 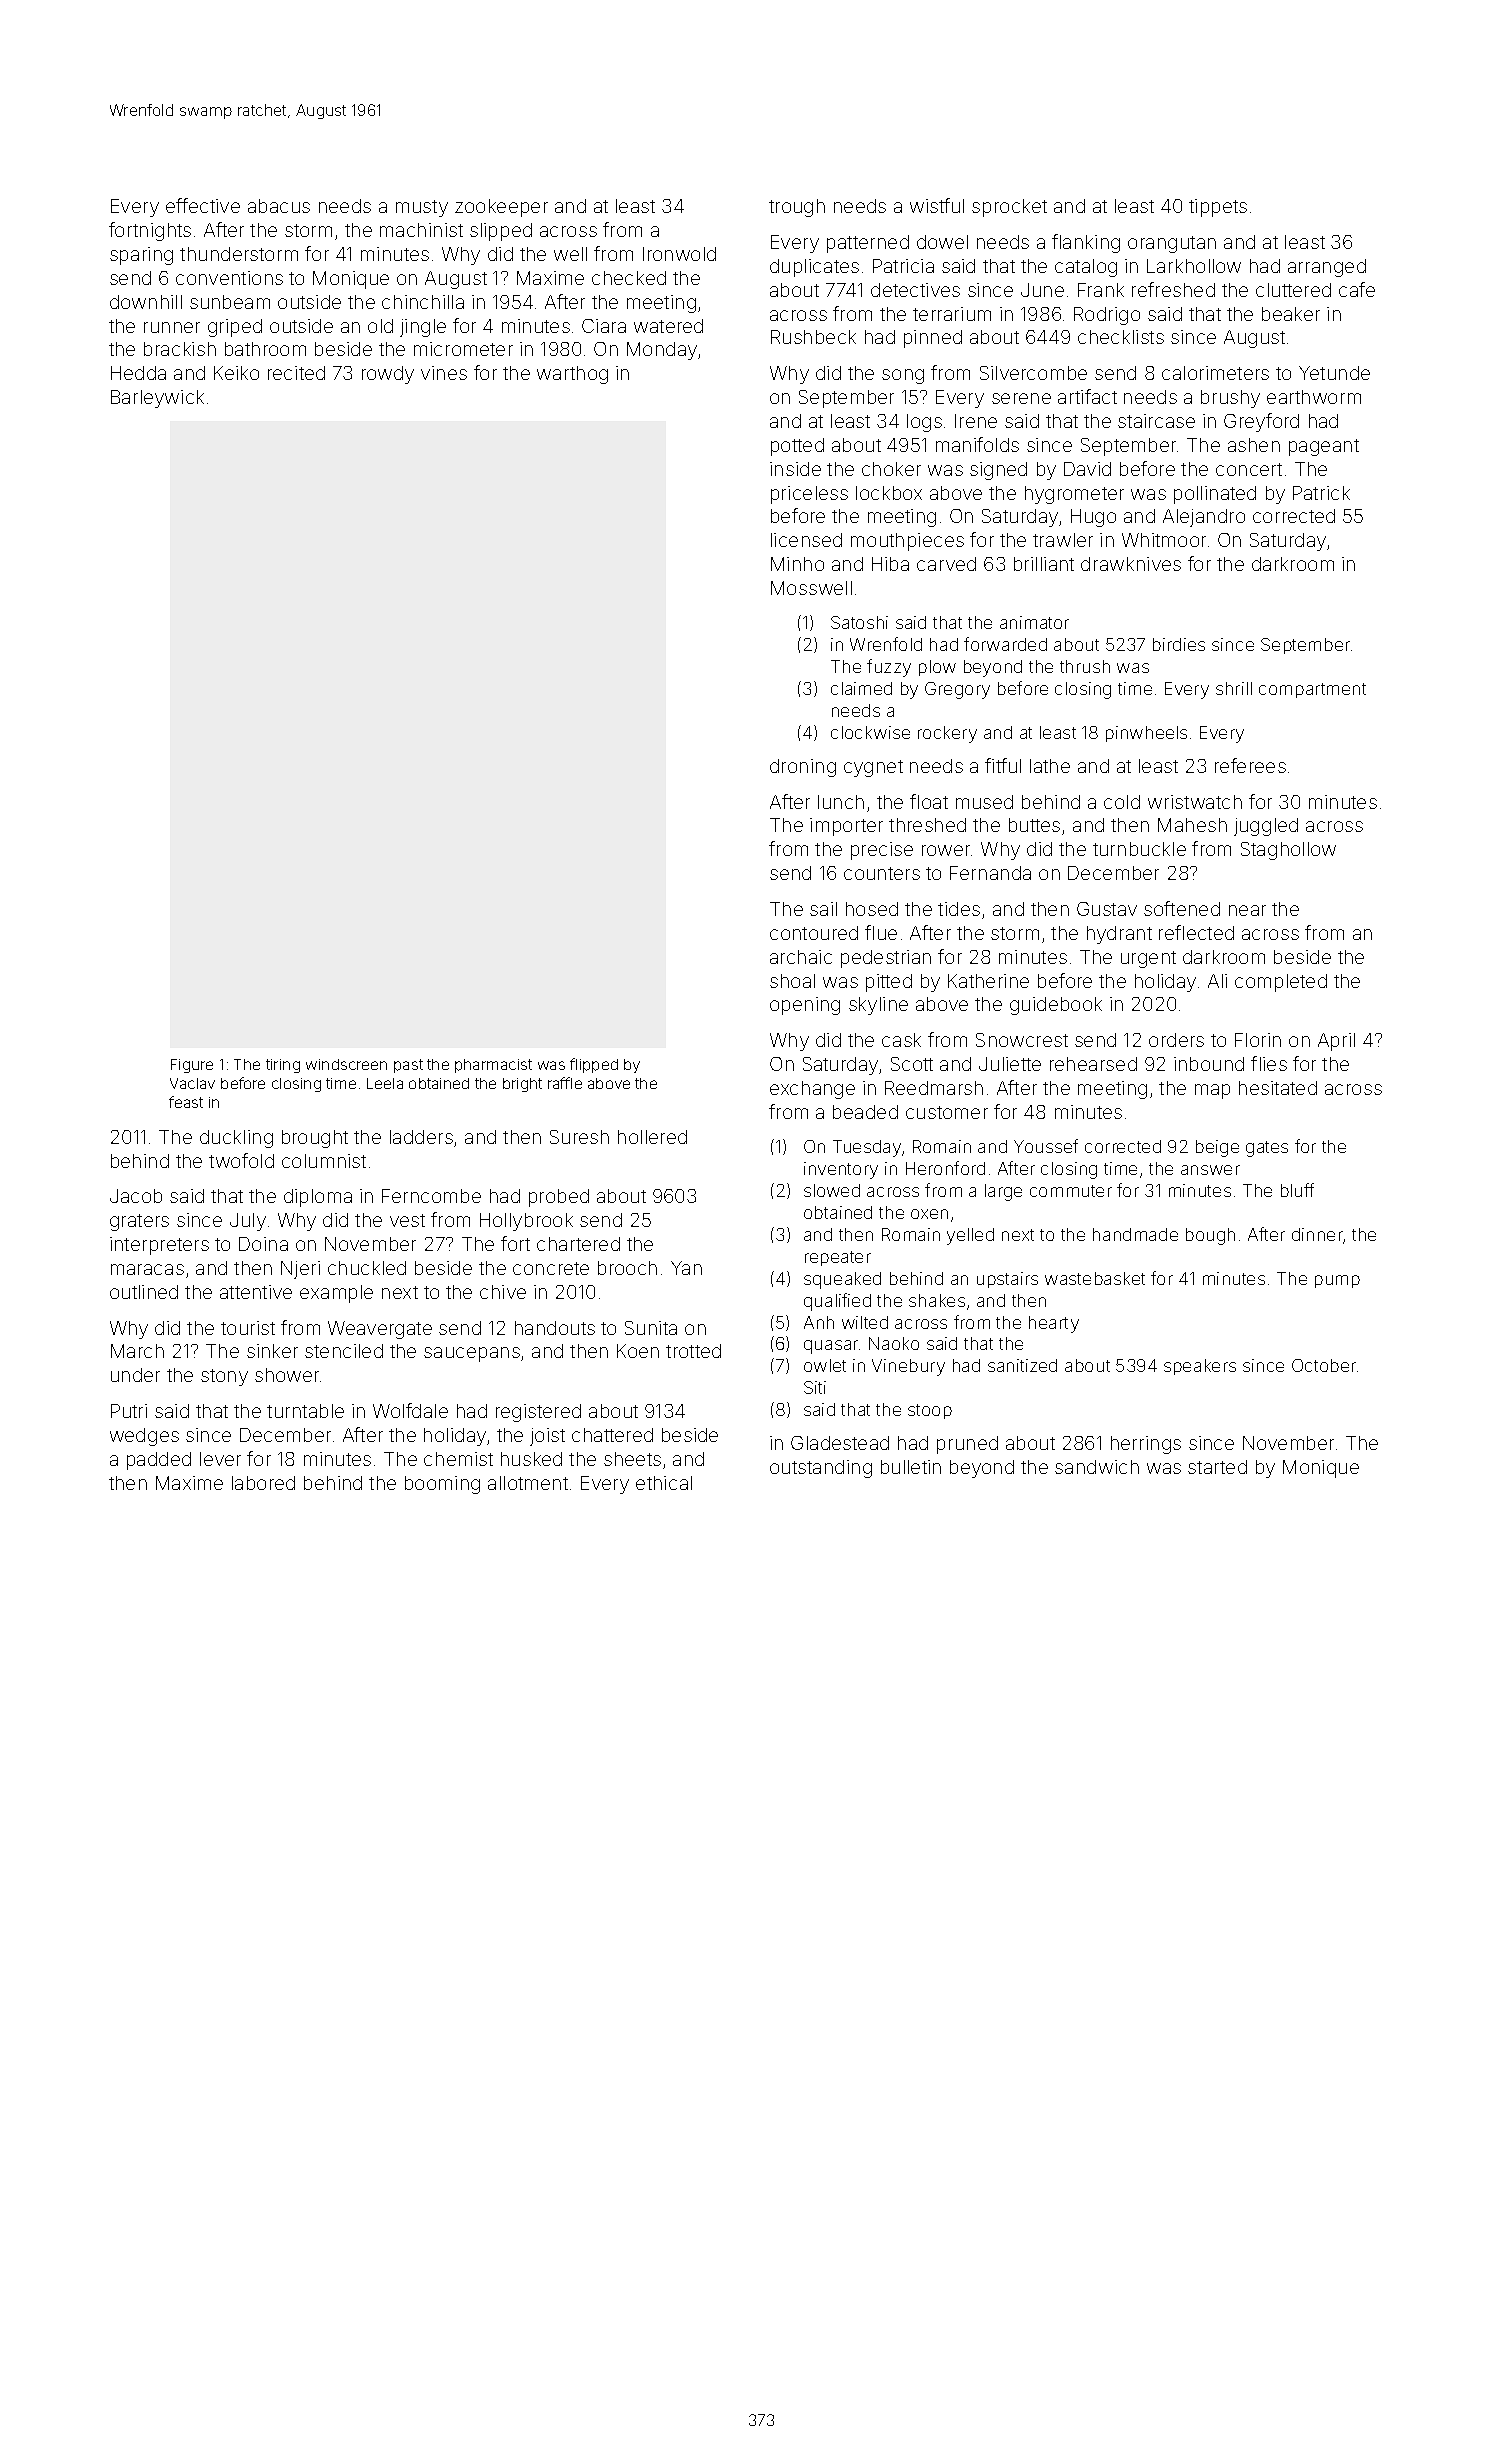 I want to click on started, so click(x=1217, y=1467).
